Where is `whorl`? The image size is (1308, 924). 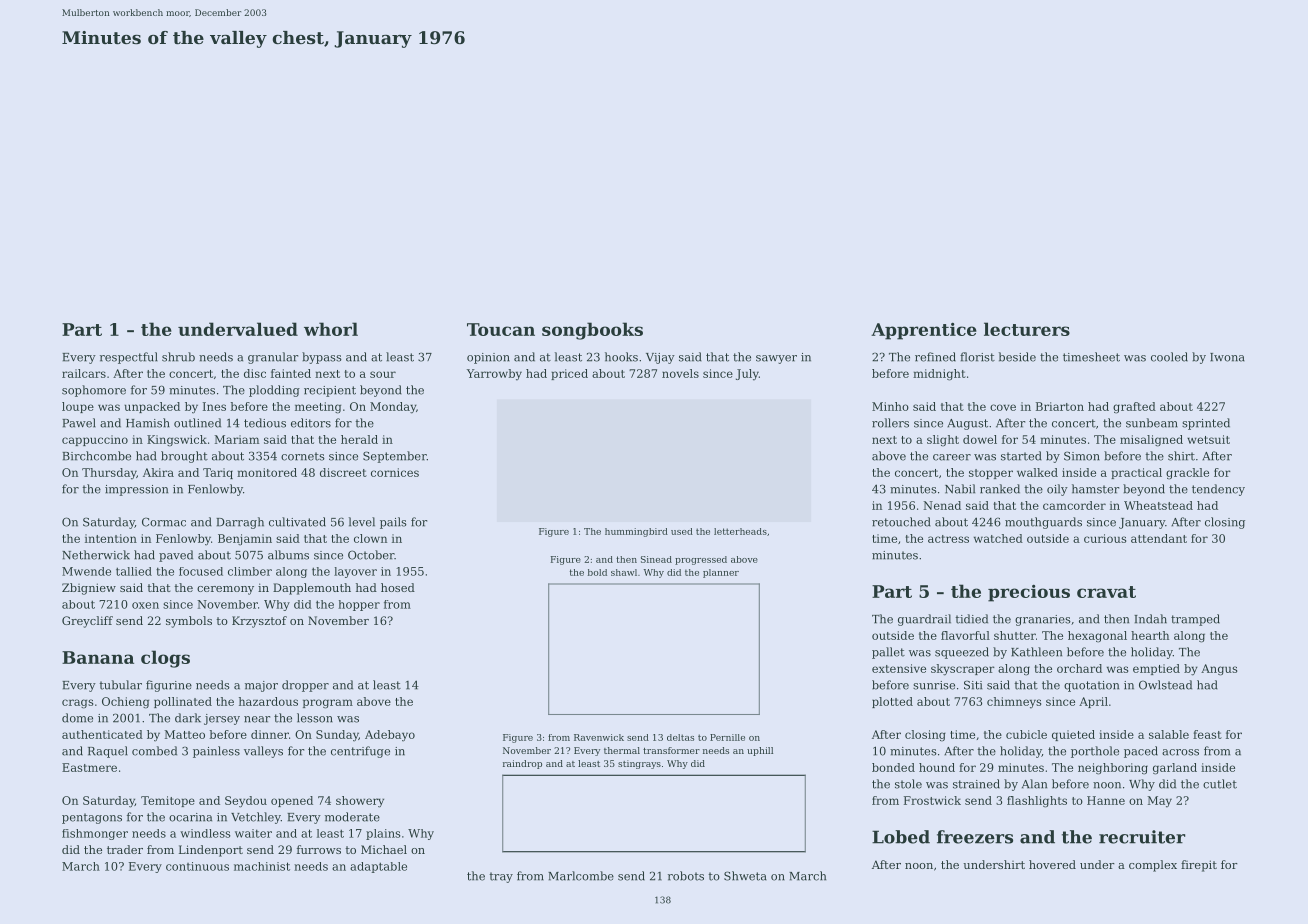 whorl is located at coordinates (331, 329).
